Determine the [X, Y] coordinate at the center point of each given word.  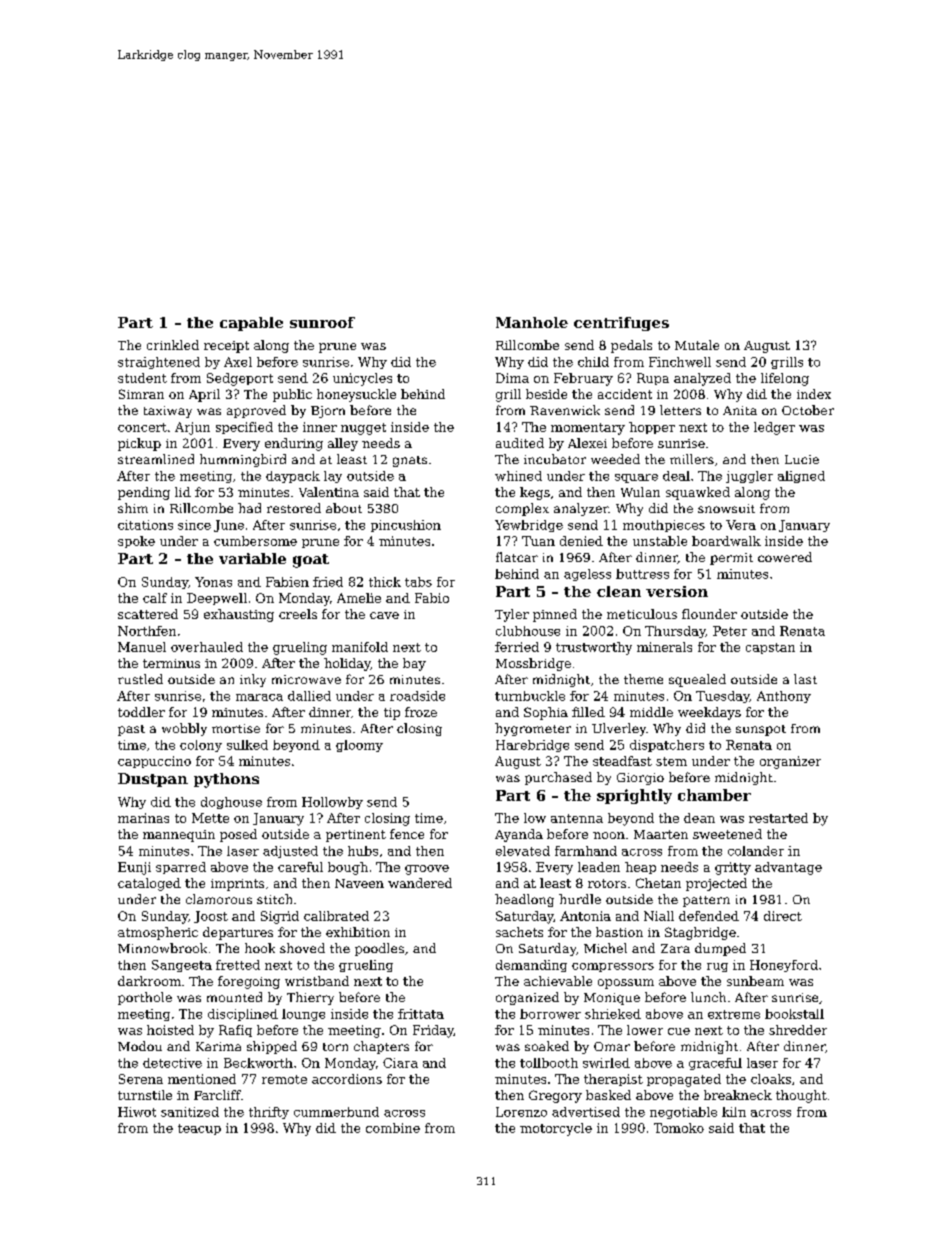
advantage [788, 868]
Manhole [532, 322]
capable [251, 324]
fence [407, 834]
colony [201, 746]
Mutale [697, 345]
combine [393, 1128]
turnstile [145, 1095]
